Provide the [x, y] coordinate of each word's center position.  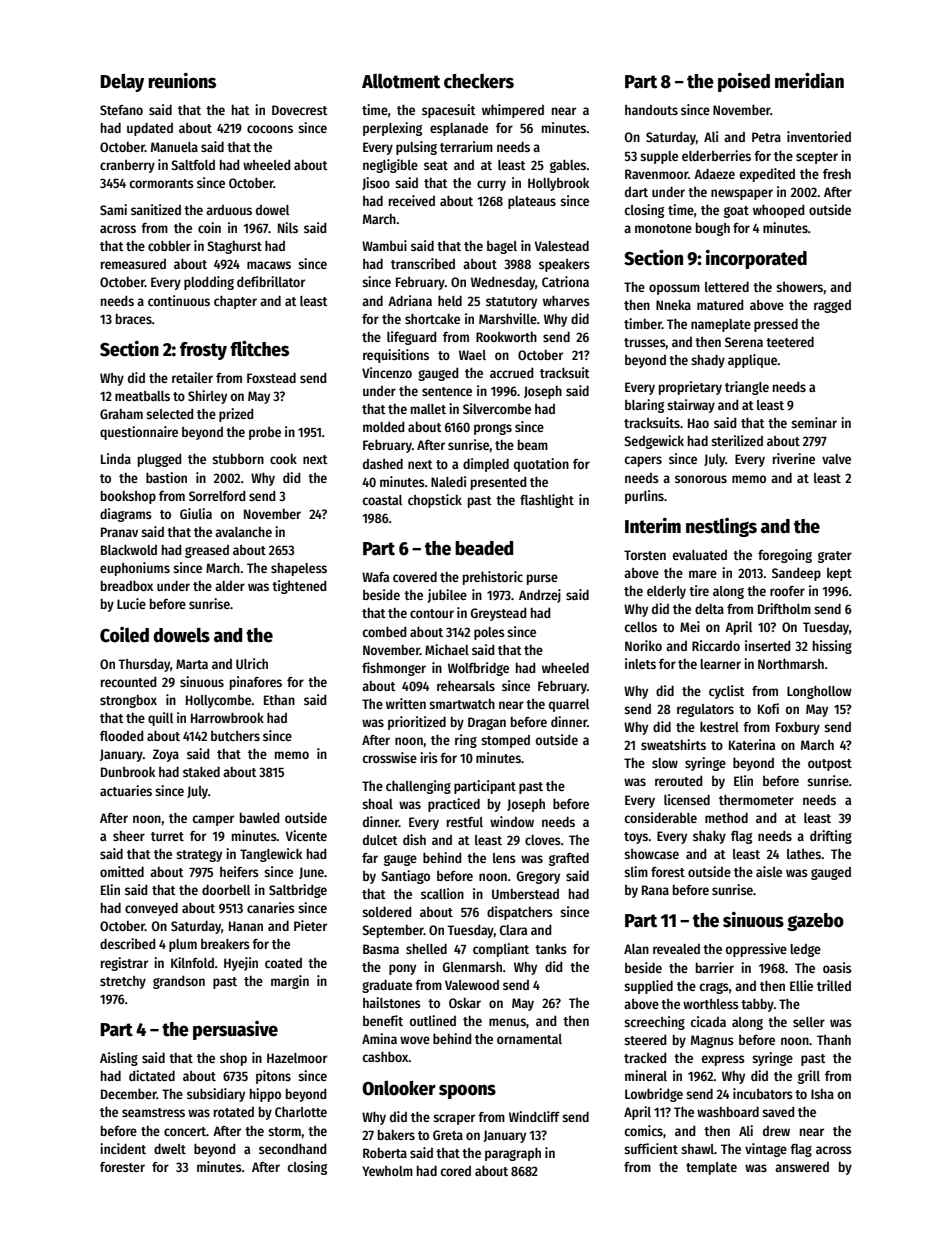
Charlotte [301, 1111]
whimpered [513, 111]
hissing [832, 647]
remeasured [133, 264]
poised [744, 82]
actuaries [126, 790]
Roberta [385, 1153]
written [406, 703]
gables [568, 166]
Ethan [279, 700]
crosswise [390, 757]
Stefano [121, 110]
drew [776, 1131]
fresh [837, 174]
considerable [661, 817]
